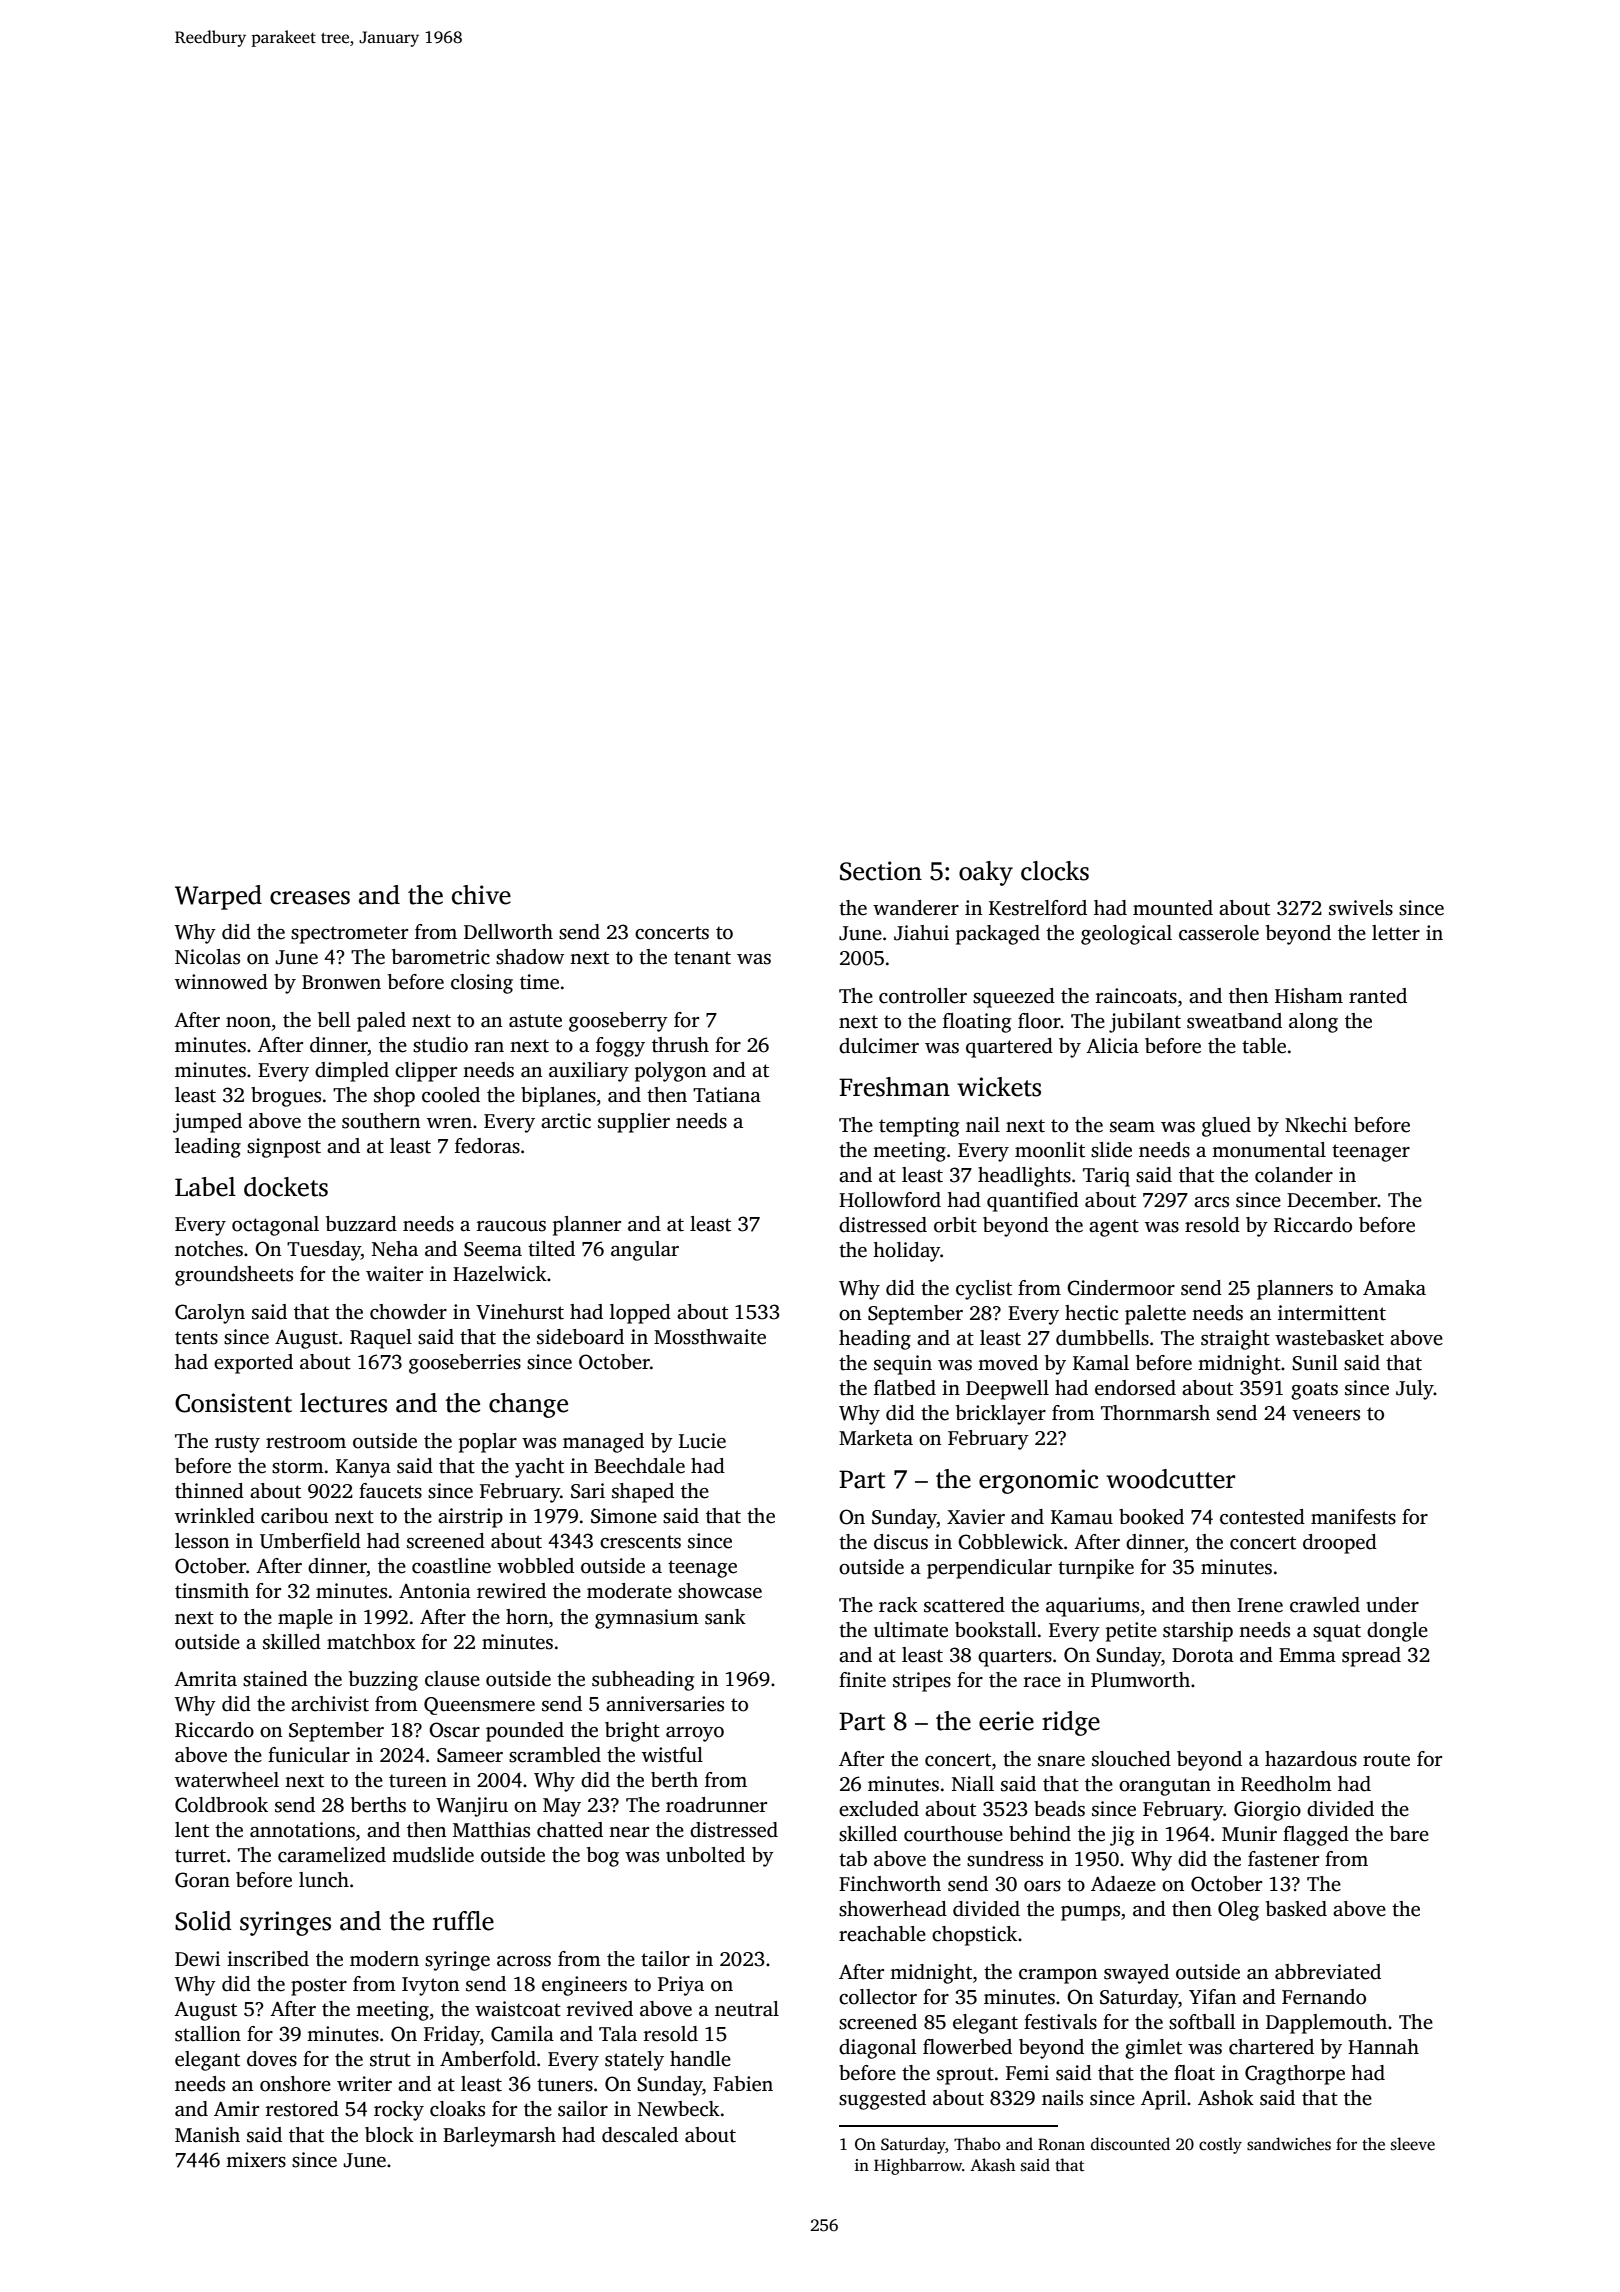 The image size is (1620, 2292). I want to click on thrush, so click(680, 1045).
